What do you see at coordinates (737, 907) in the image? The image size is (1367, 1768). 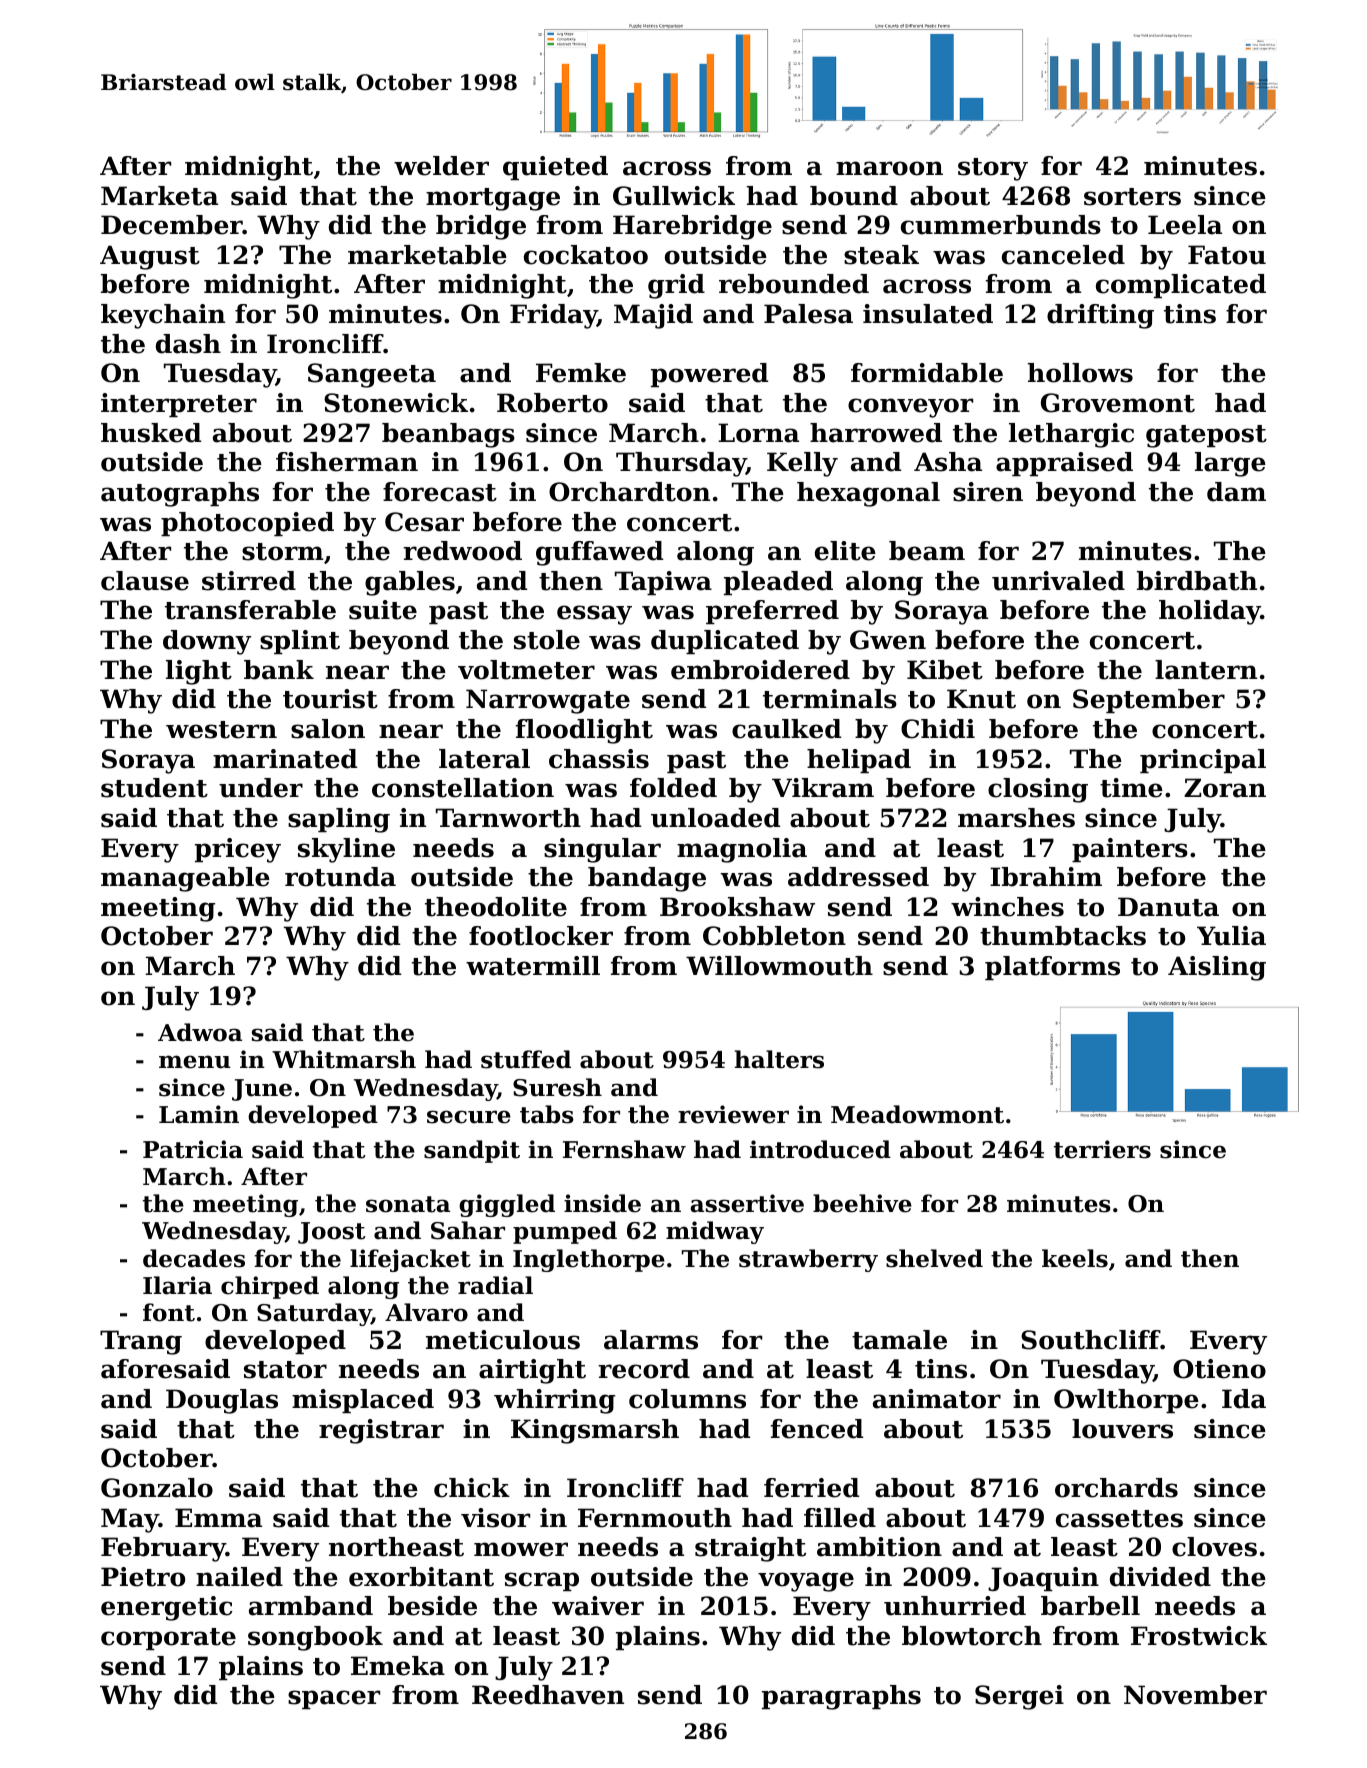 I see `Brookshaw` at bounding box center [737, 907].
